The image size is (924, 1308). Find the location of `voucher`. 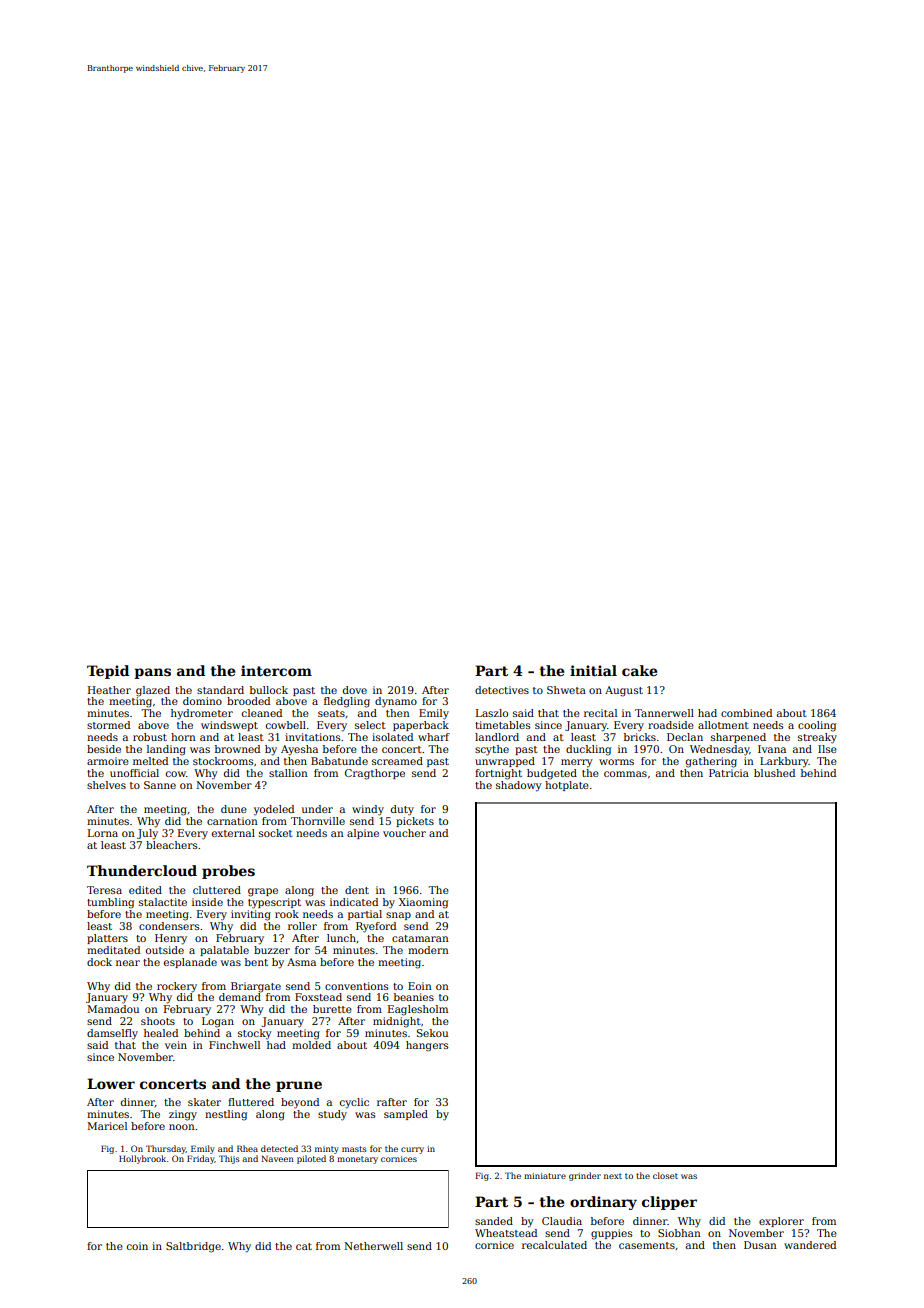

voucher is located at coordinates (404, 833).
